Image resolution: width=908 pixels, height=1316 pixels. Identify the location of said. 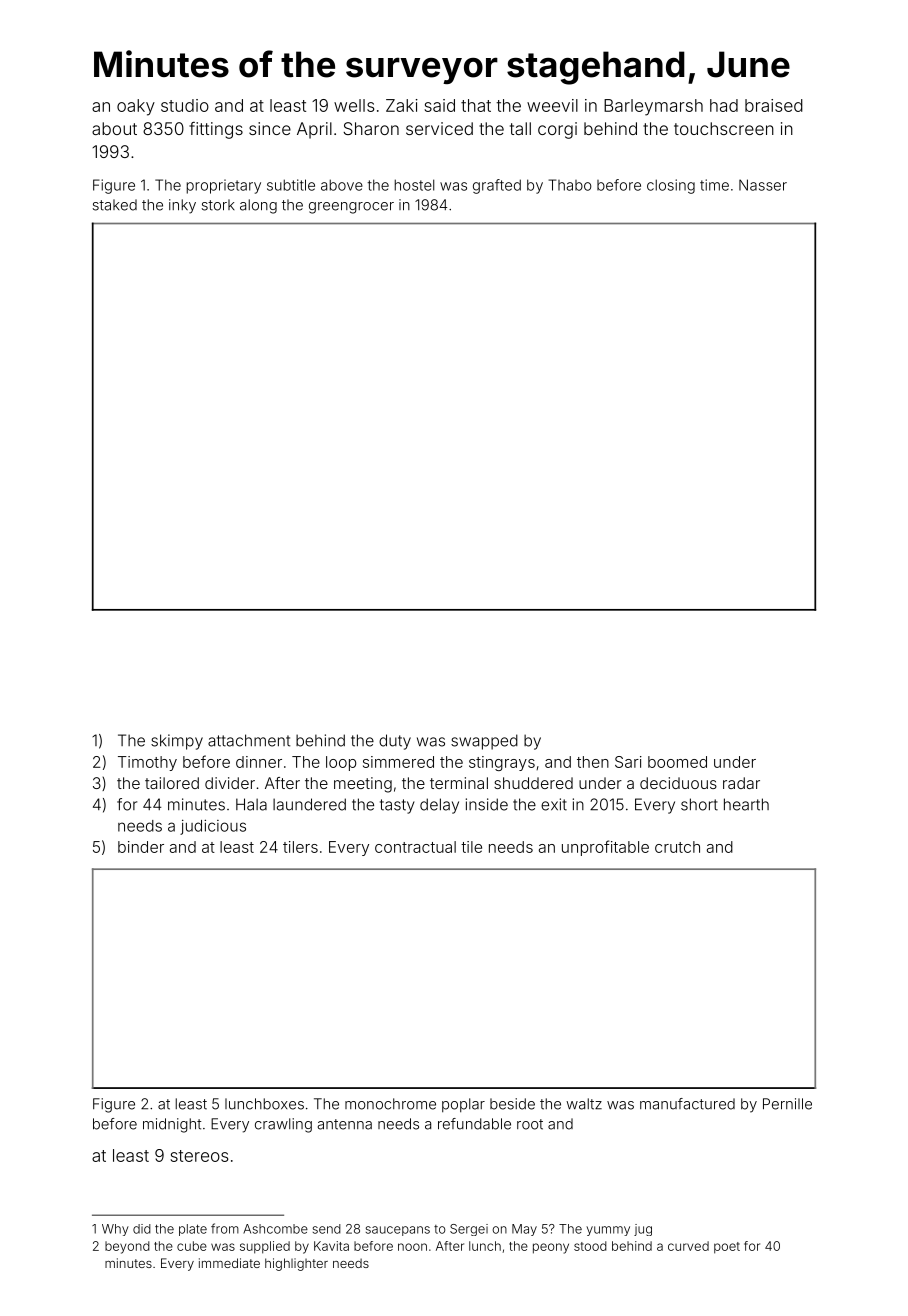
(439, 105).
